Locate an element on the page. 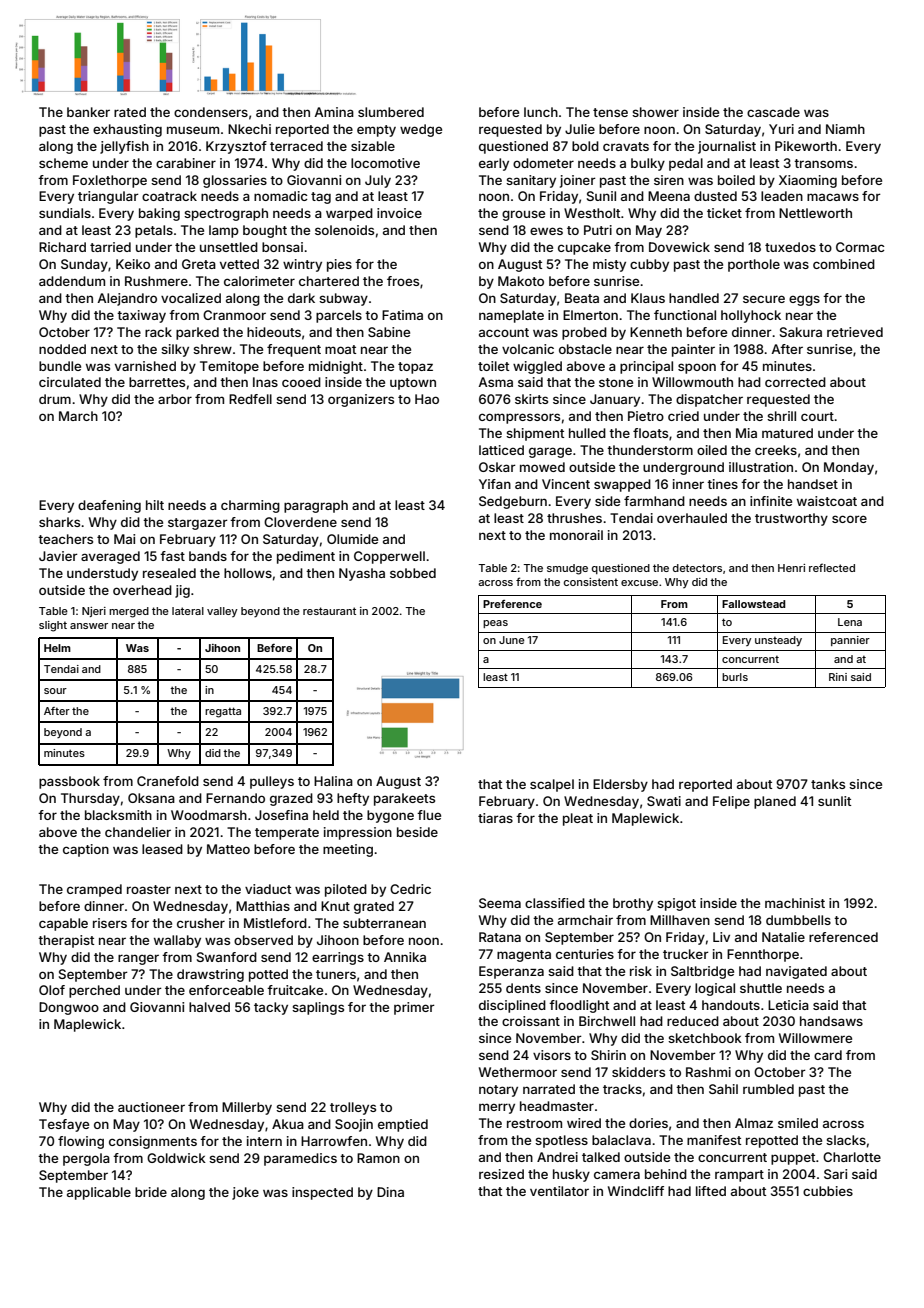  caption is located at coordinates (86, 850).
